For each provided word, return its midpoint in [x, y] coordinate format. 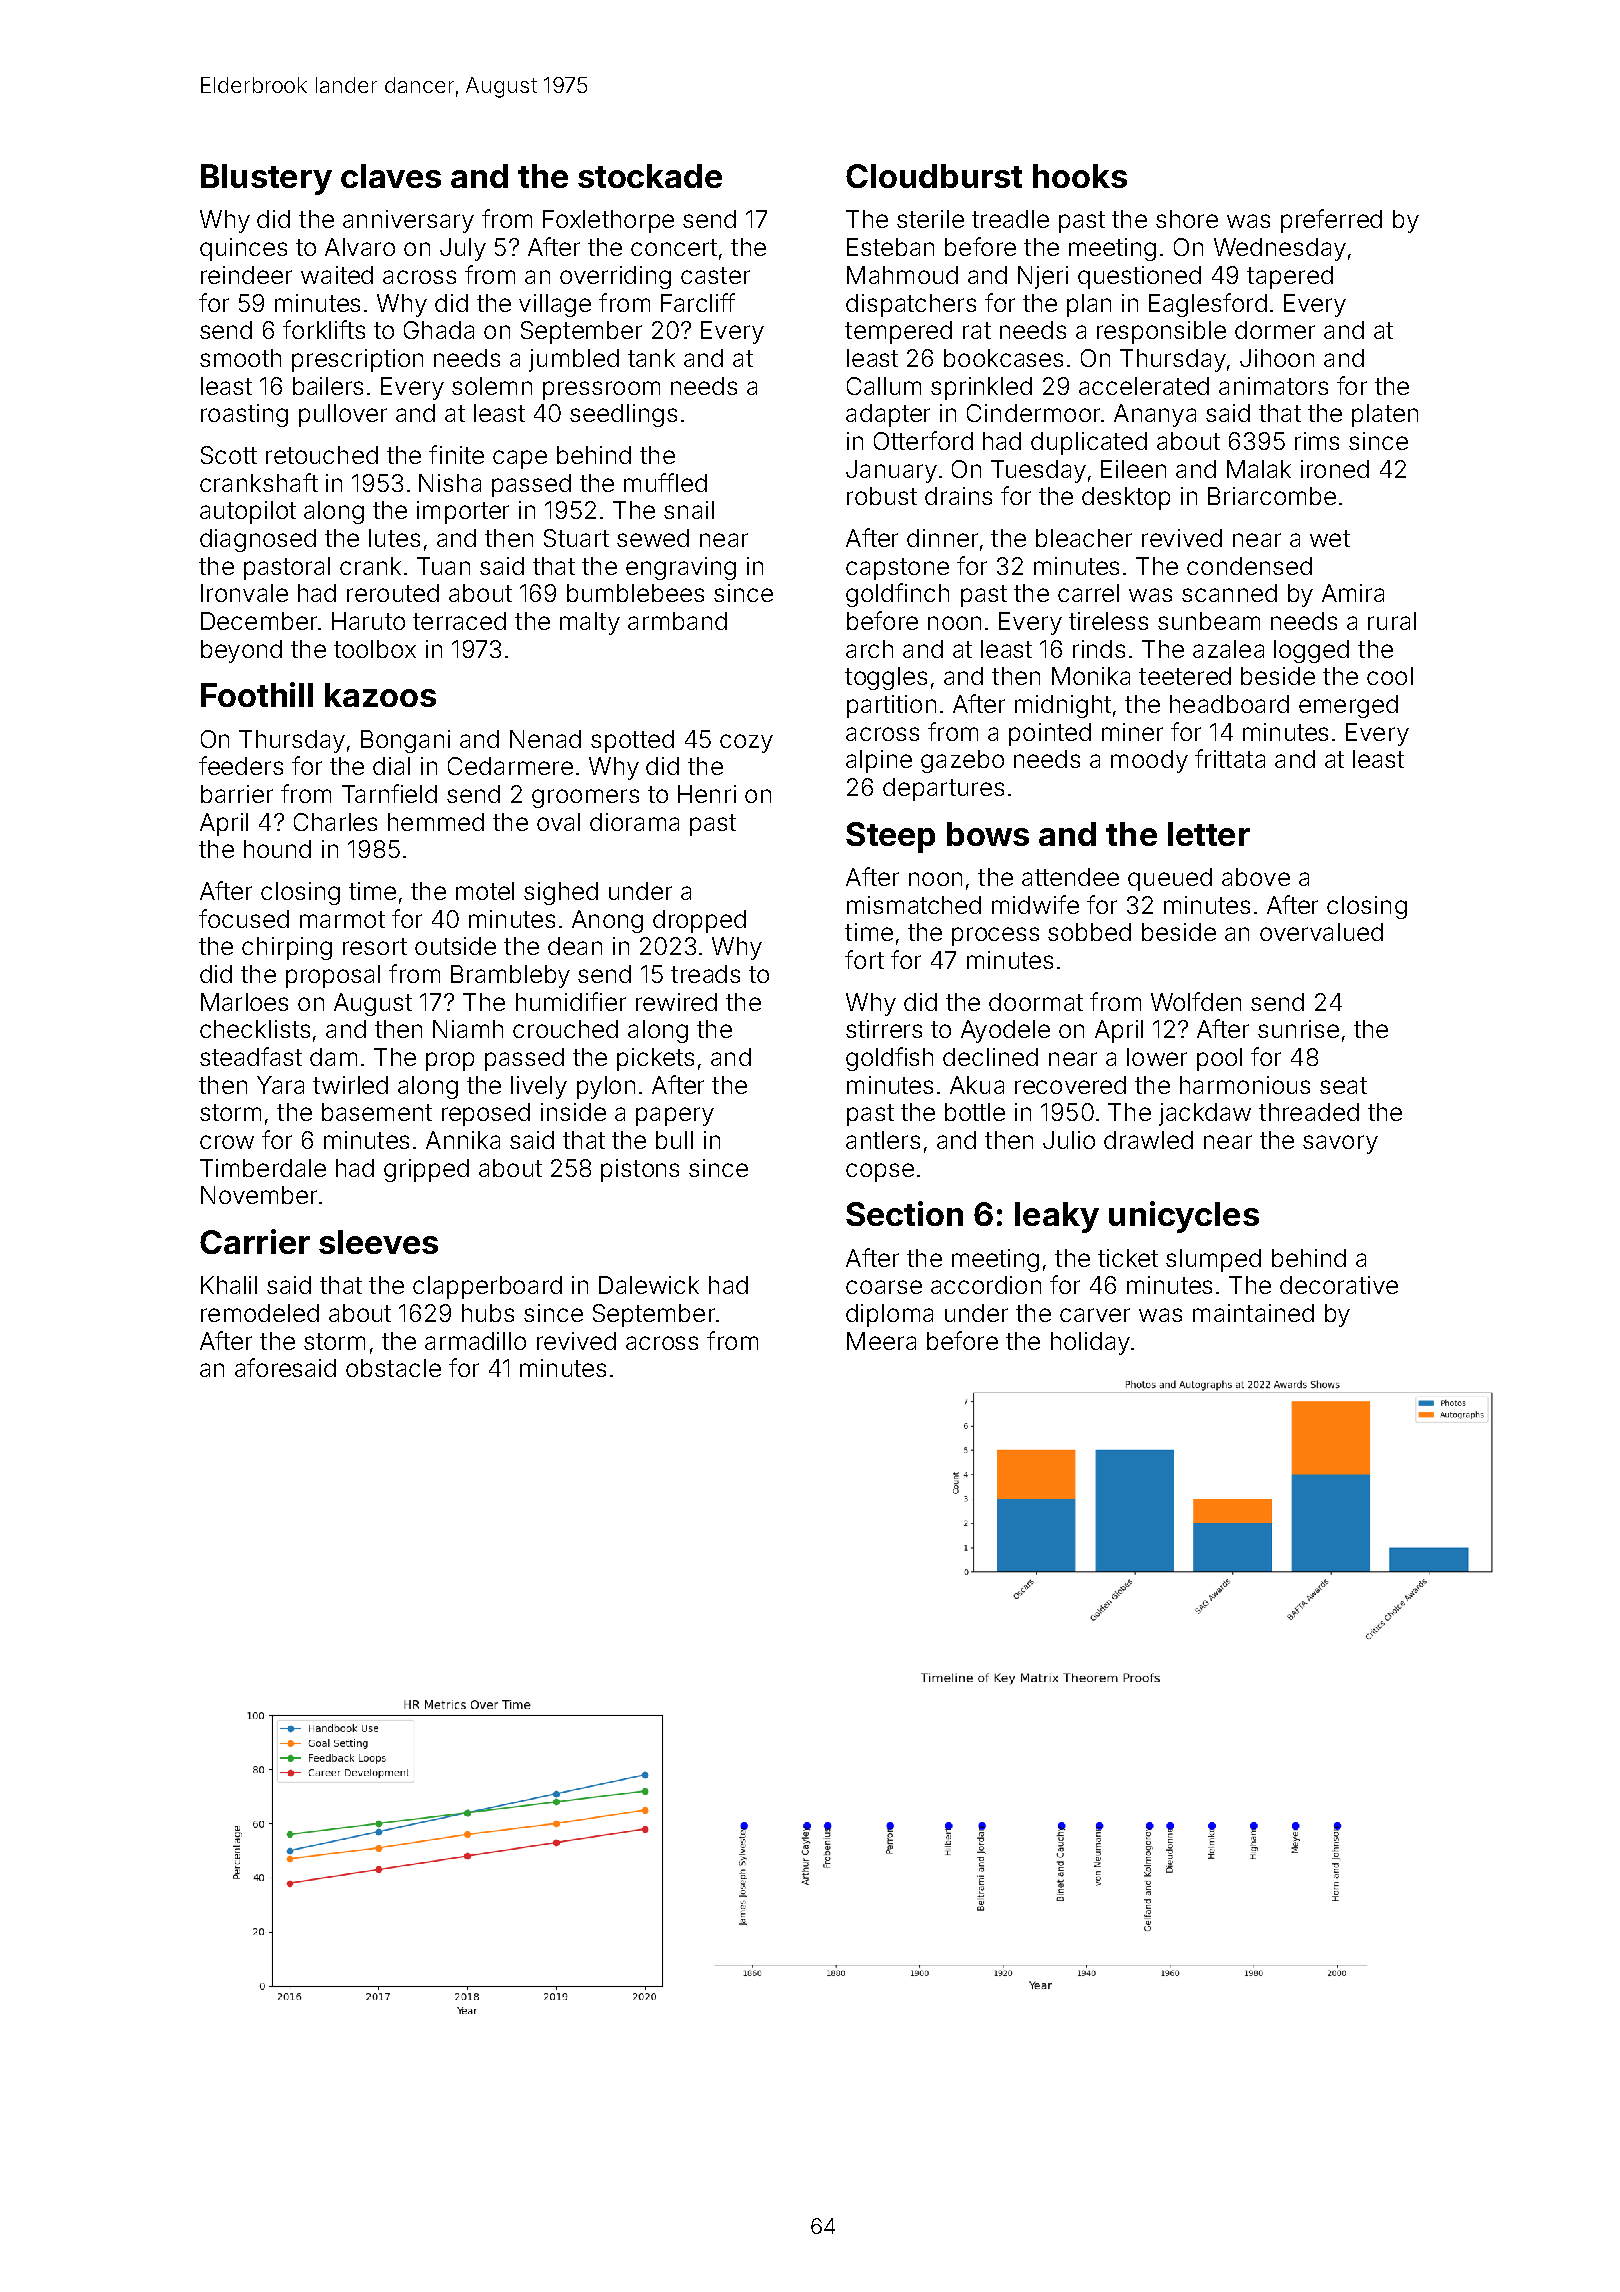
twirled [350, 1085]
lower [1157, 1057]
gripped [426, 1170]
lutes [394, 538]
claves [391, 176]
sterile [930, 219]
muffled [665, 482]
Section [904, 1213]
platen [1385, 415]
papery [675, 1116]
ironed [1335, 469]
